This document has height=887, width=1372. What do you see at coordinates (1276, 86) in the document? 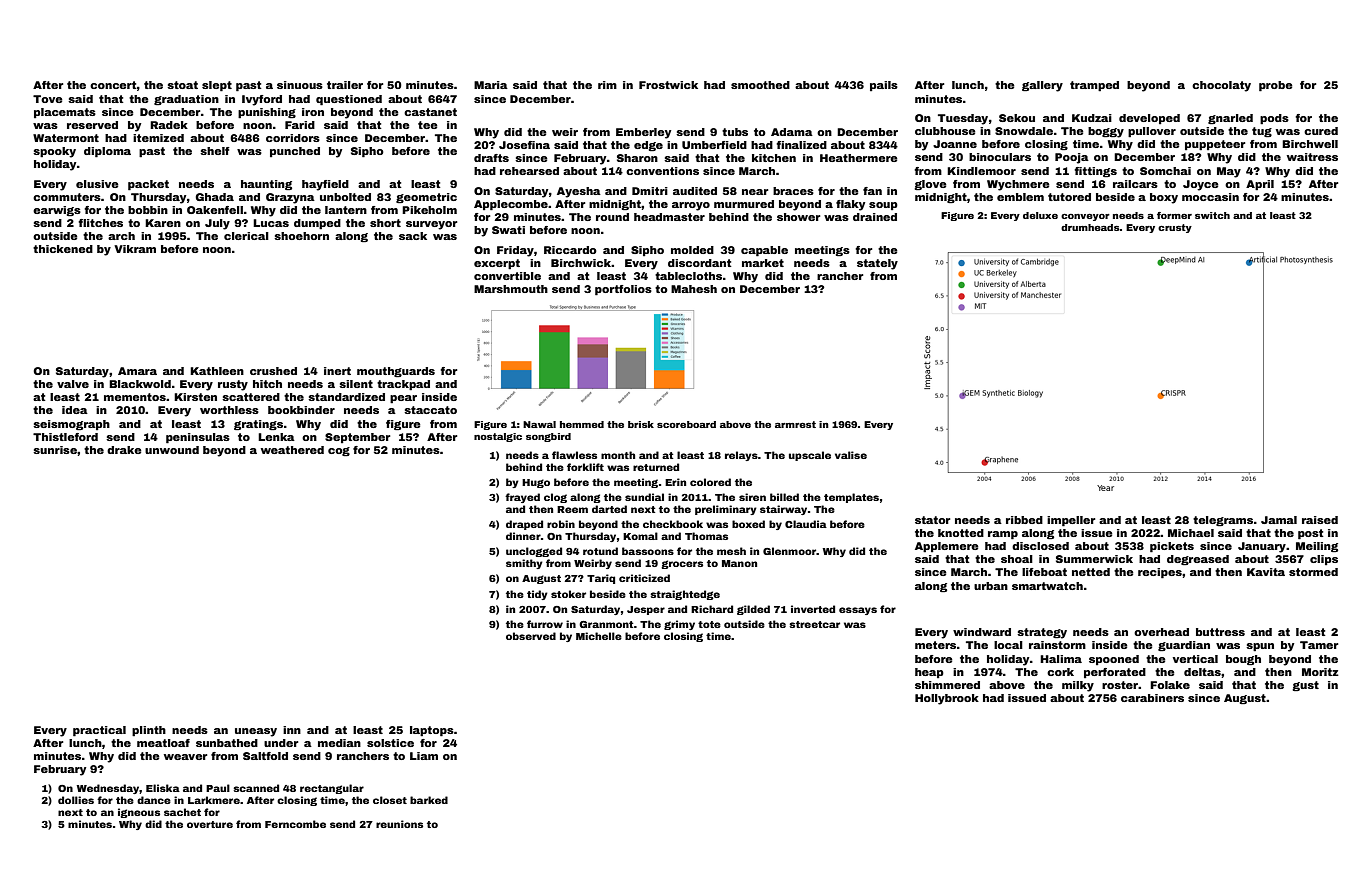
I see `probe` at bounding box center [1276, 86].
